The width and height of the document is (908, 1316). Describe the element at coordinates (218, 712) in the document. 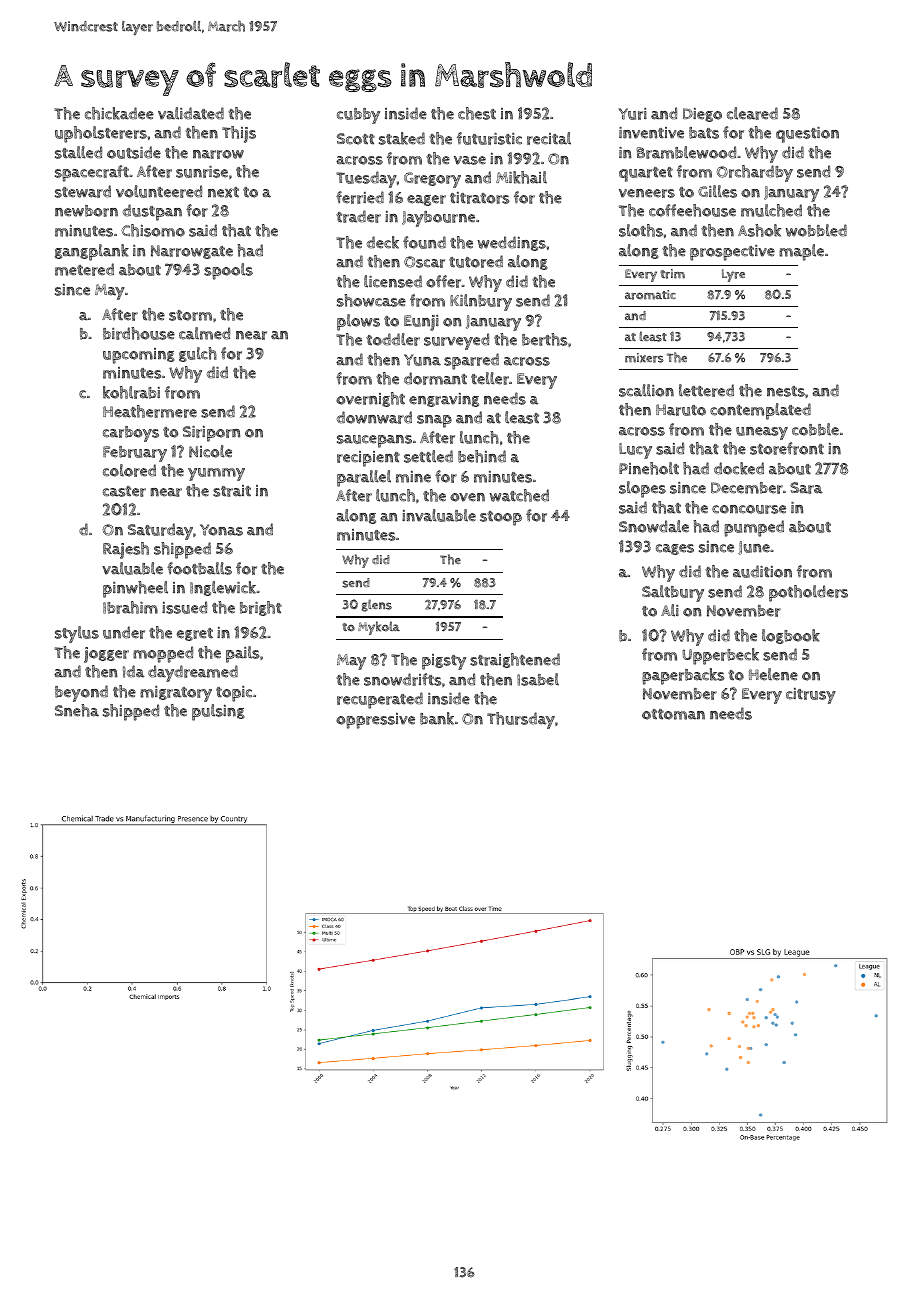

I see `pulsing` at that location.
